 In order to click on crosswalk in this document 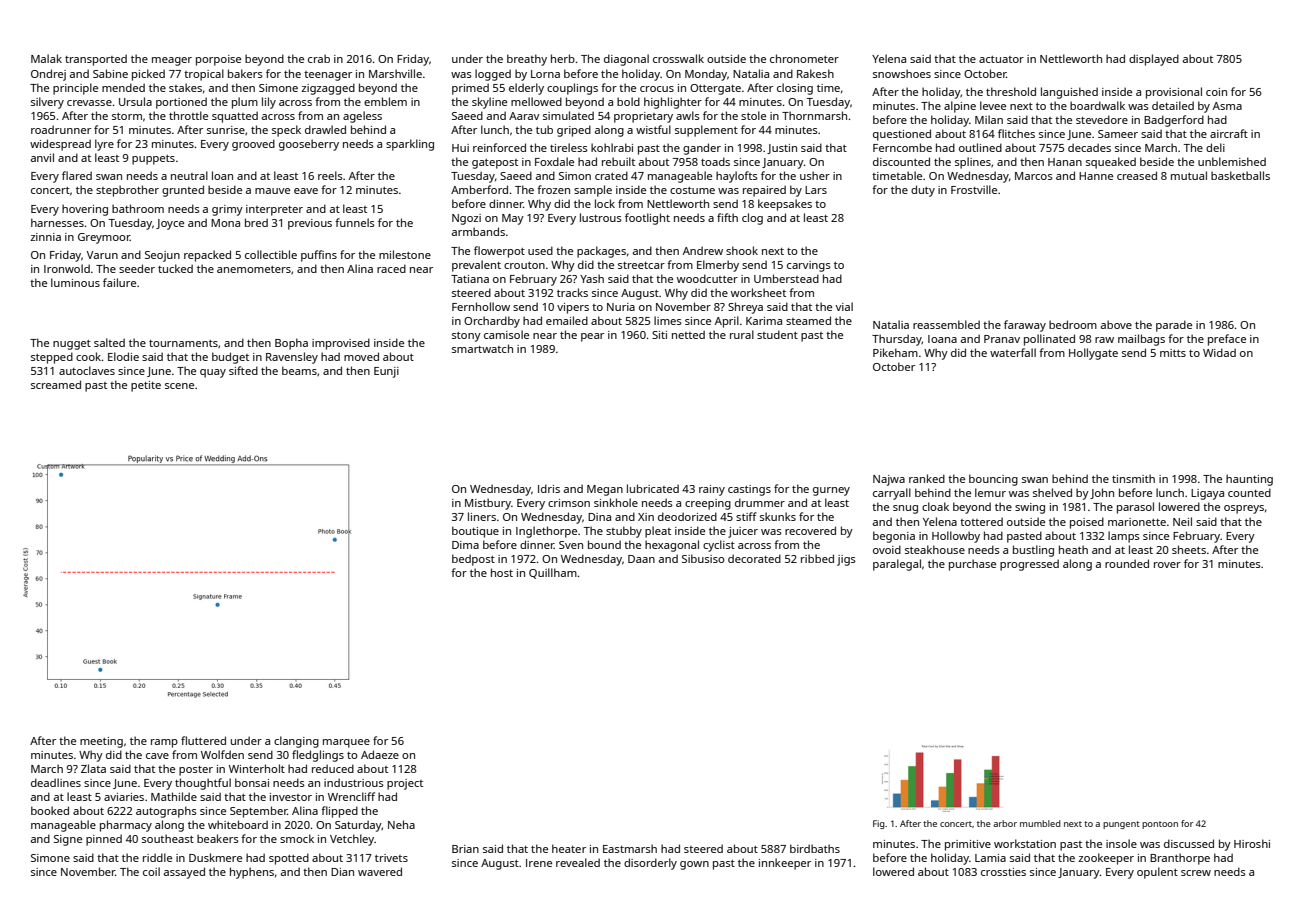, I will do `click(678, 58)`.
